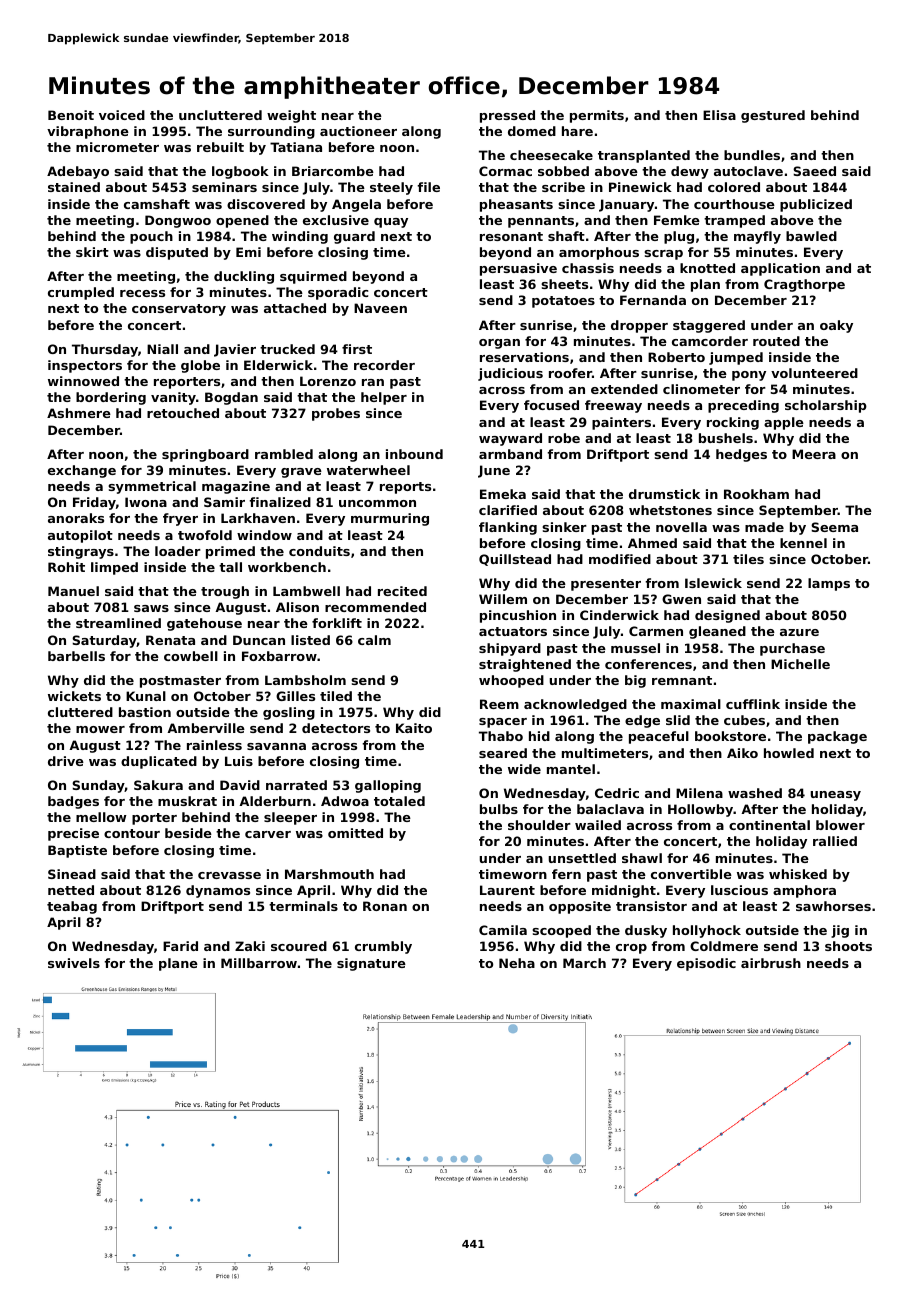 This document has height=1308, width=924. I want to click on package, so click(837, 737).
